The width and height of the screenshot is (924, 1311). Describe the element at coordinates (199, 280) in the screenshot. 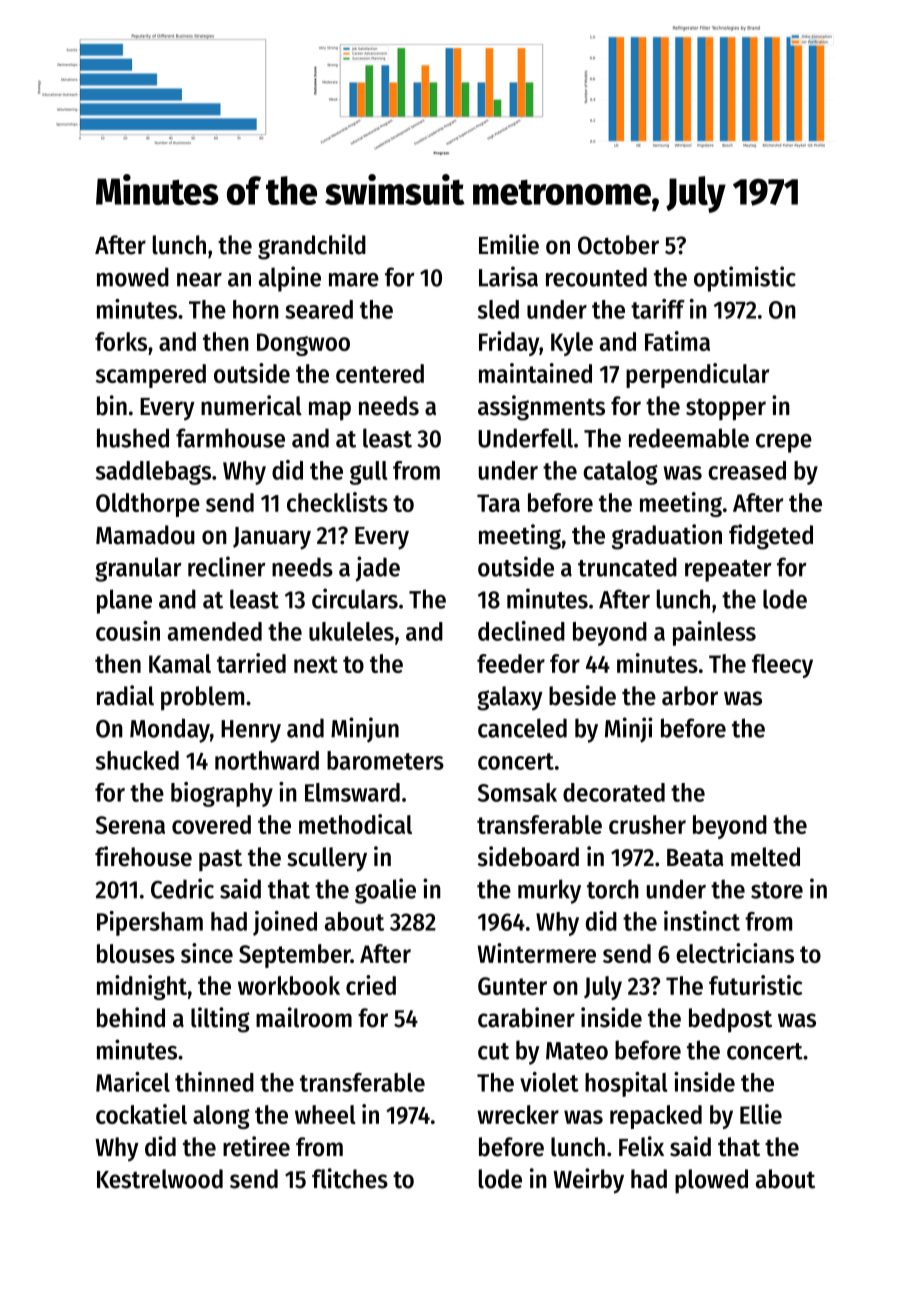

I see `near` at that location.
